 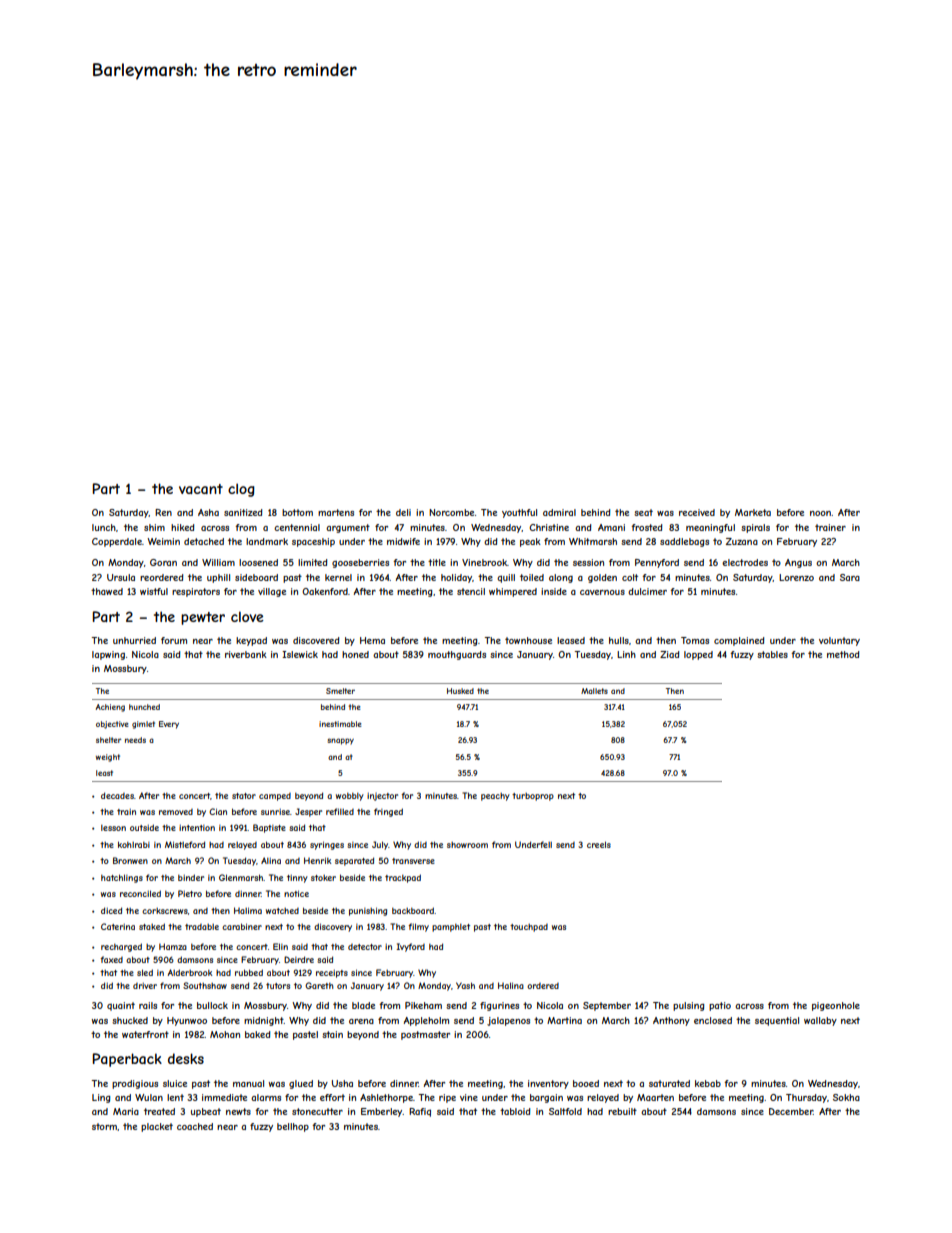 What do you see at coordinates (201, 489) in the screenshot?
I see `vacant` at bounding box center [201, 489].
